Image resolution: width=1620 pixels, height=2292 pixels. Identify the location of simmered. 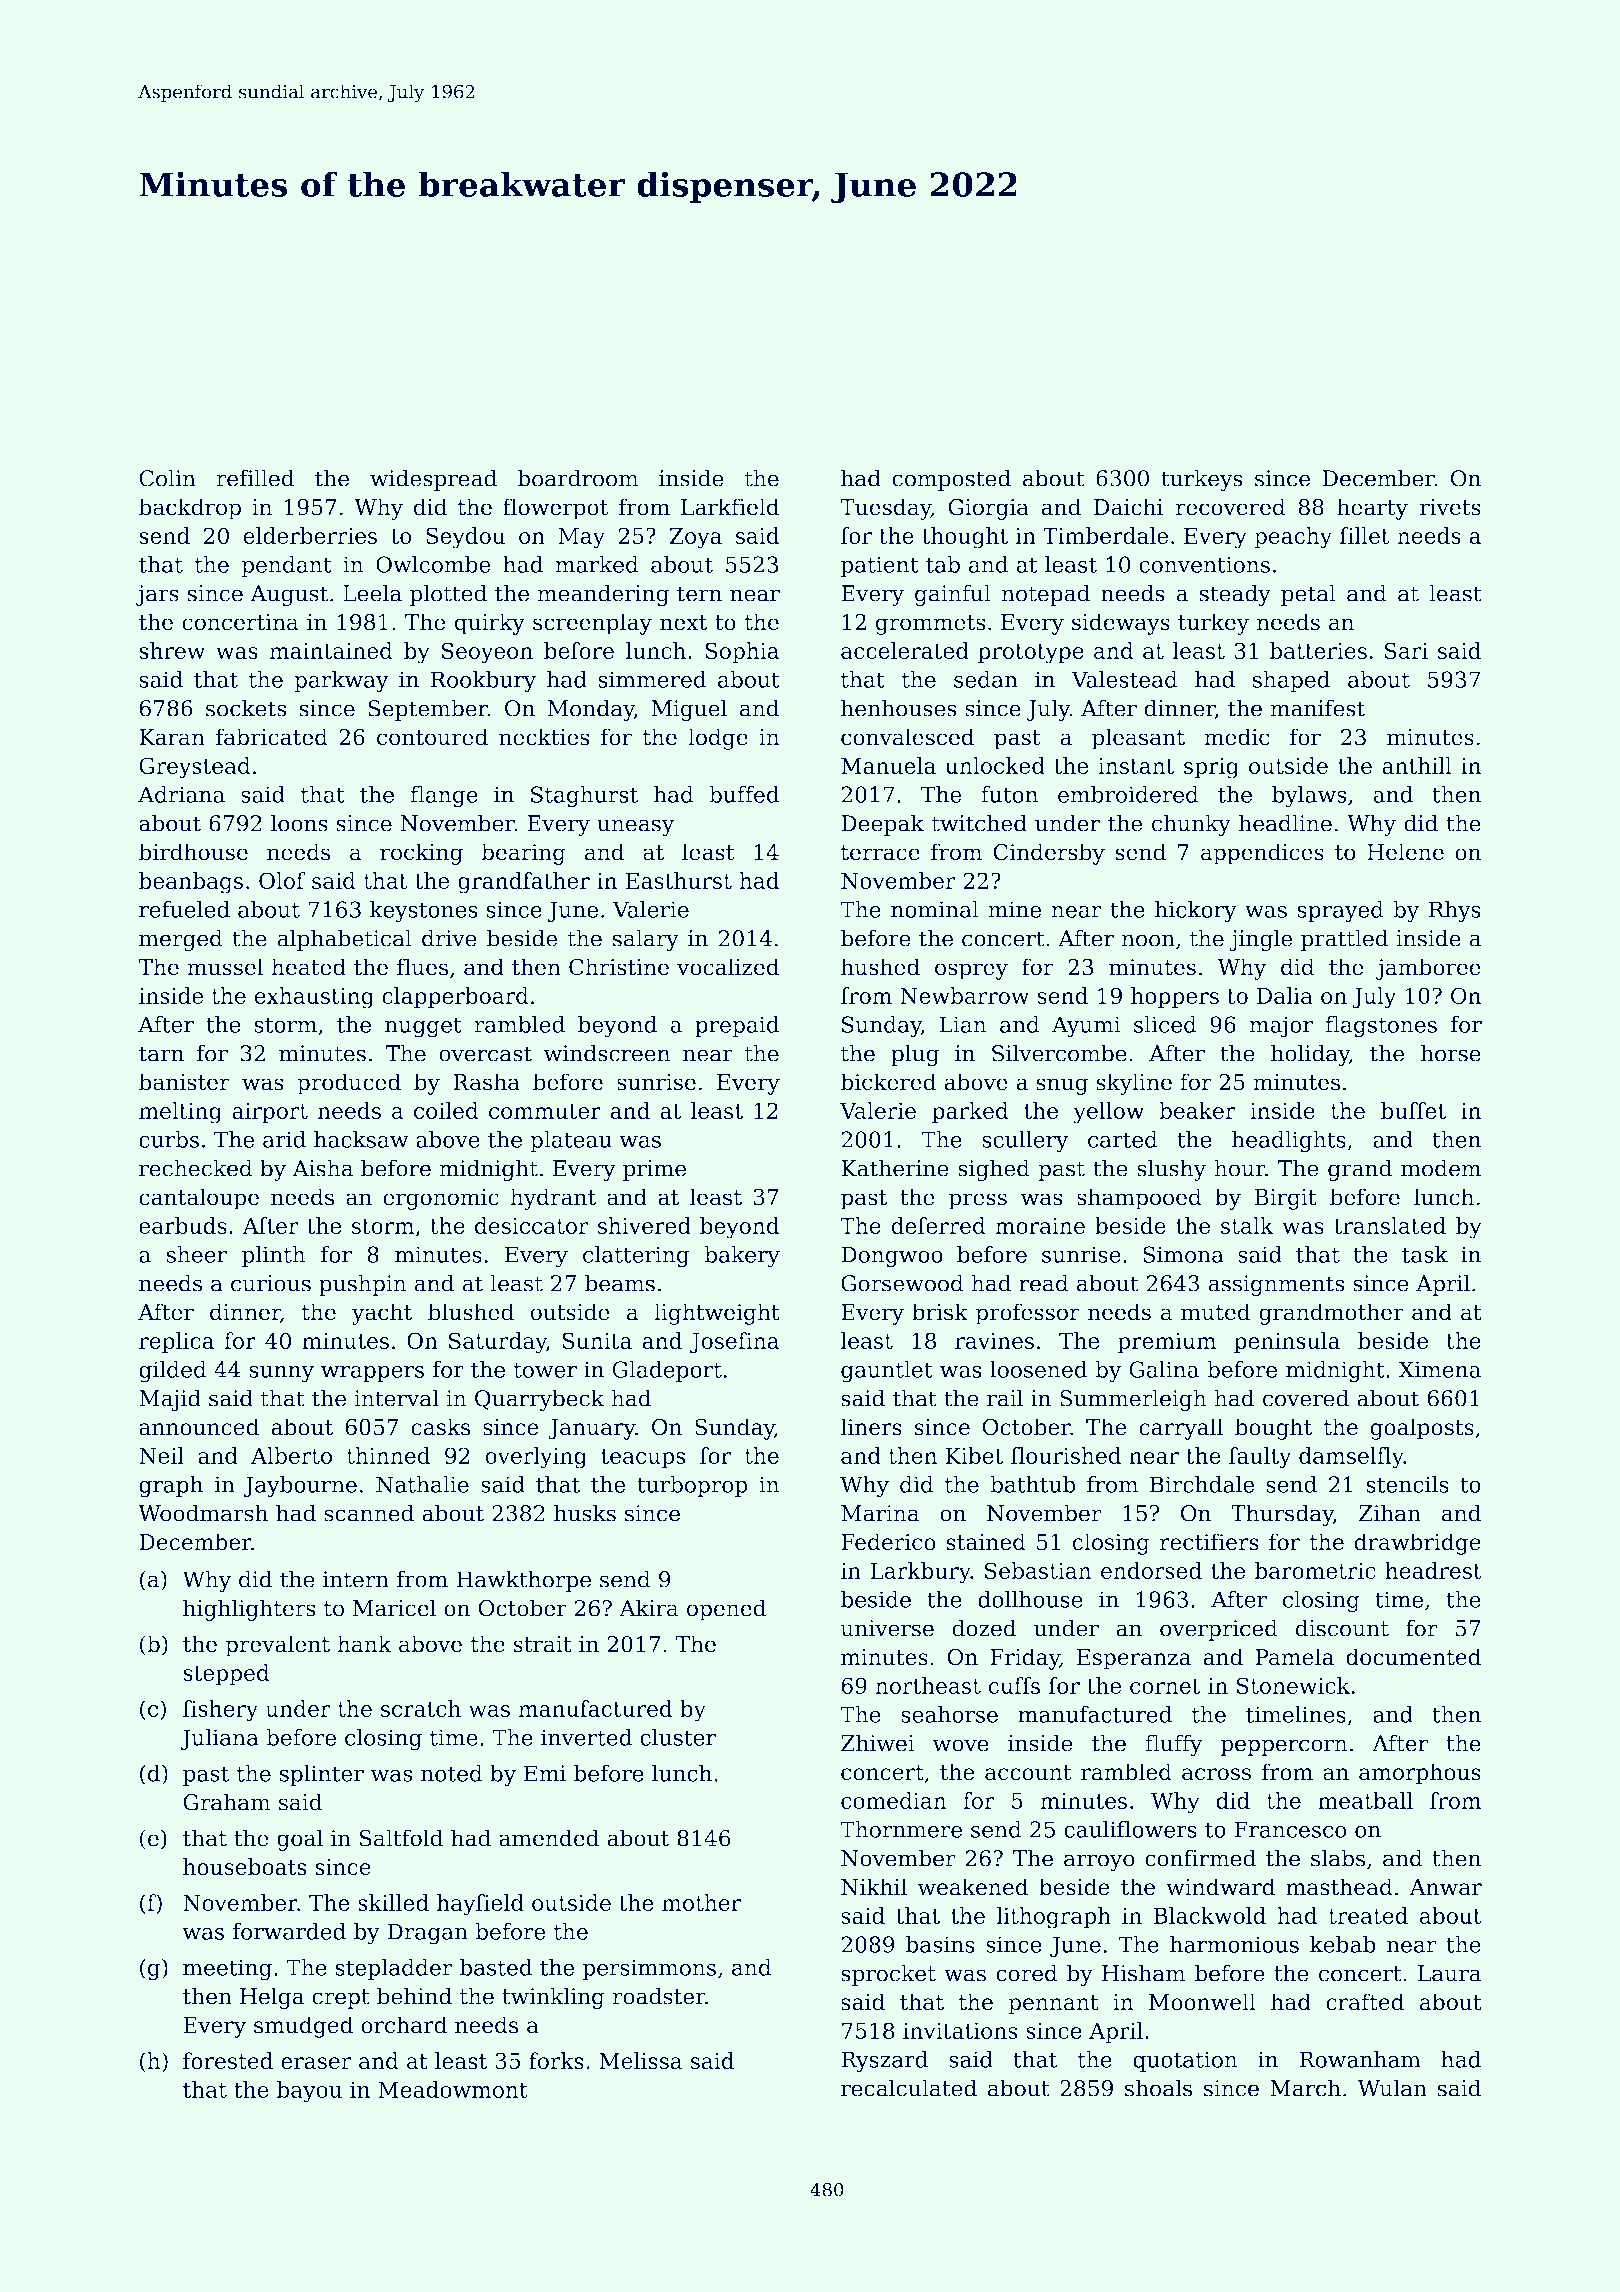
(652, 679).
